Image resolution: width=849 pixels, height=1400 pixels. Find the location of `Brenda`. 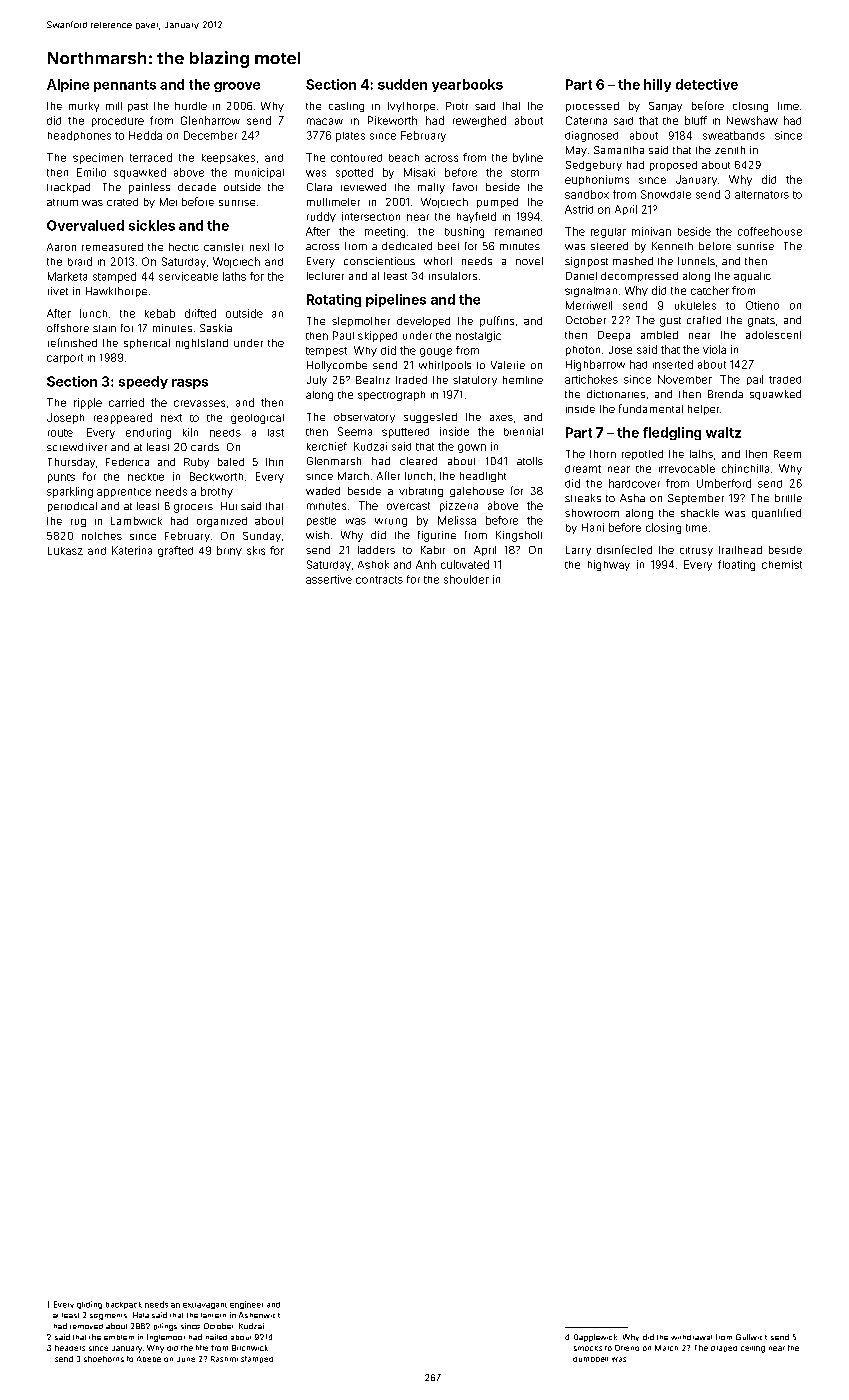

Brenda is located at coordinates (725, 394).
